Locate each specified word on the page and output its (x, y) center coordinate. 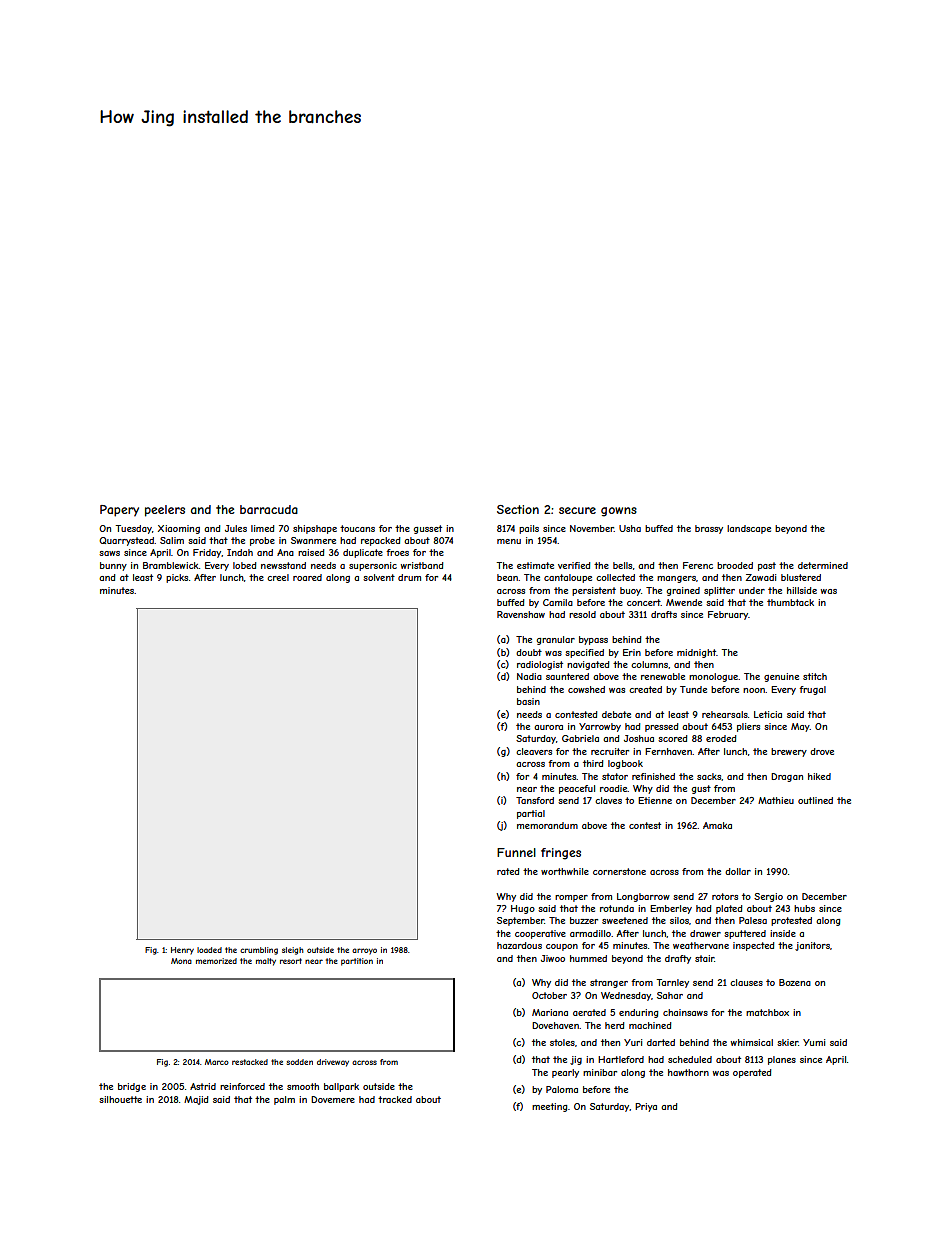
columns (649, 664)
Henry (182, 951)
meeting (549, 1107)
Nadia (529, 676)
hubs (804, 908)
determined (823, 565)
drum (409, 577)
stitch (815, 676)
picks (177, 578)
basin (528, 701)
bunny (113, 566)
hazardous (519, 945)
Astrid (203, 1086)
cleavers (534, 751)
